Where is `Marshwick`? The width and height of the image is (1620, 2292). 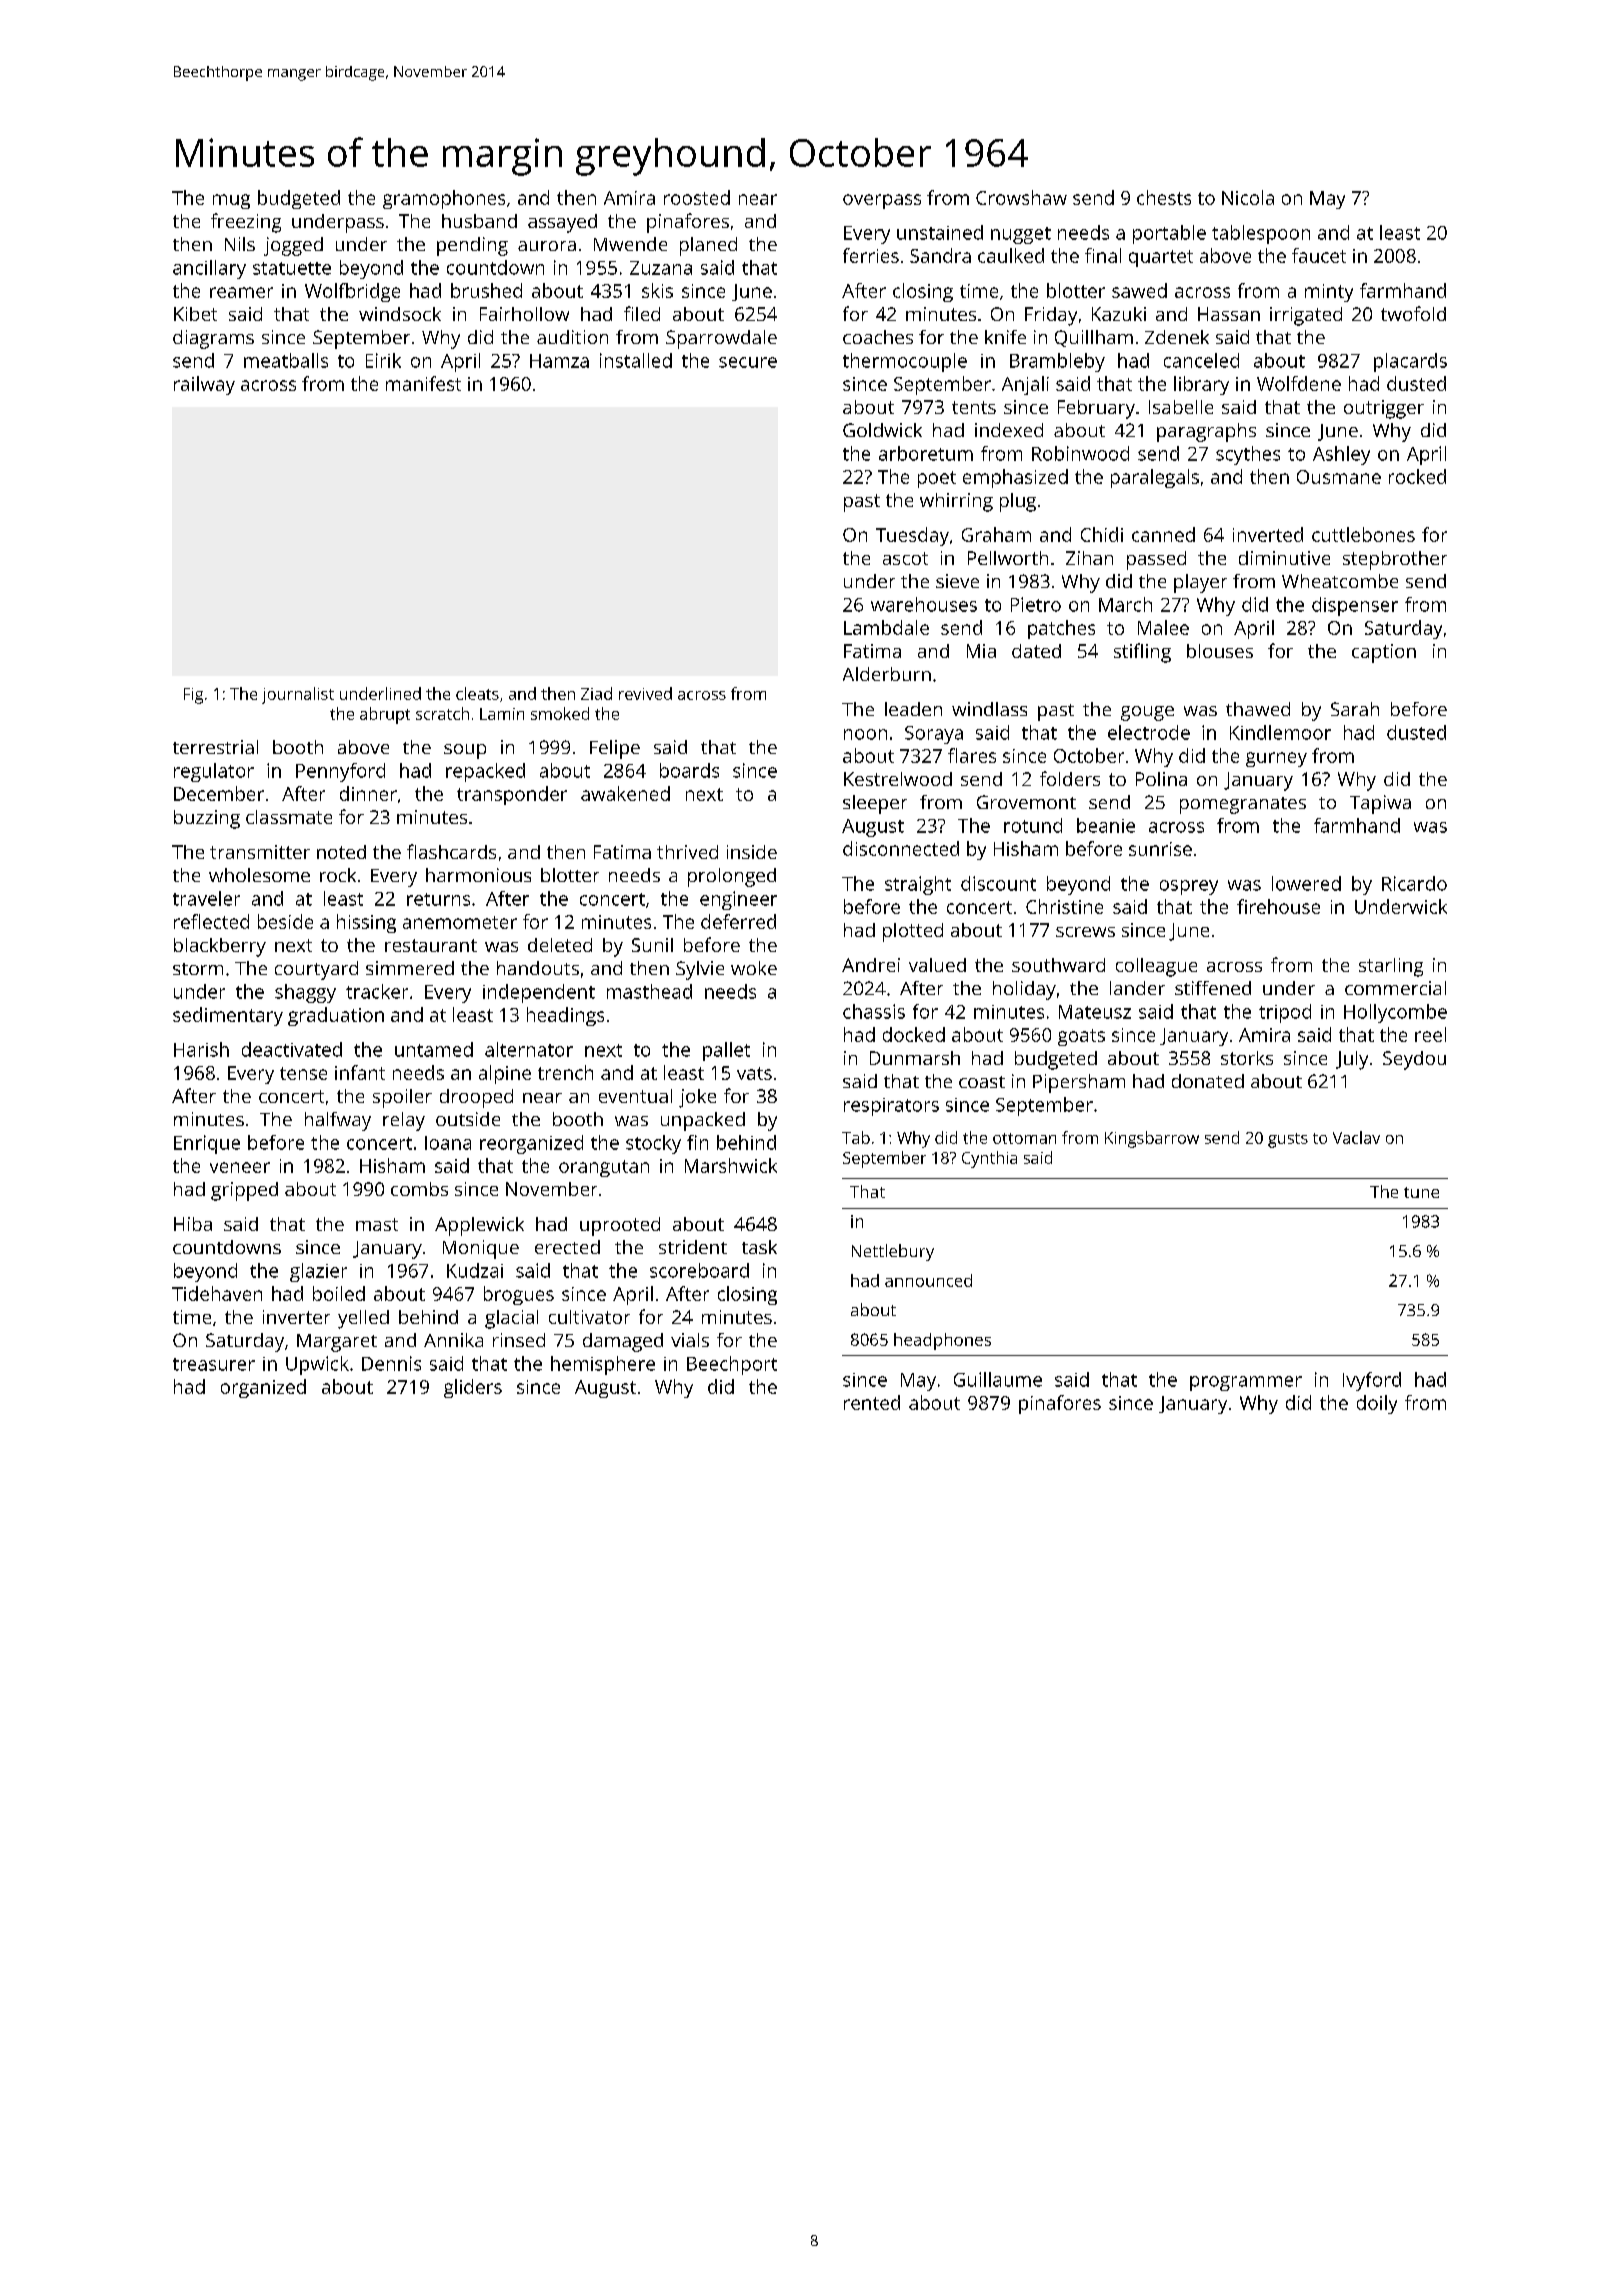 Marshwick is located at coordinates (731, 1165).
